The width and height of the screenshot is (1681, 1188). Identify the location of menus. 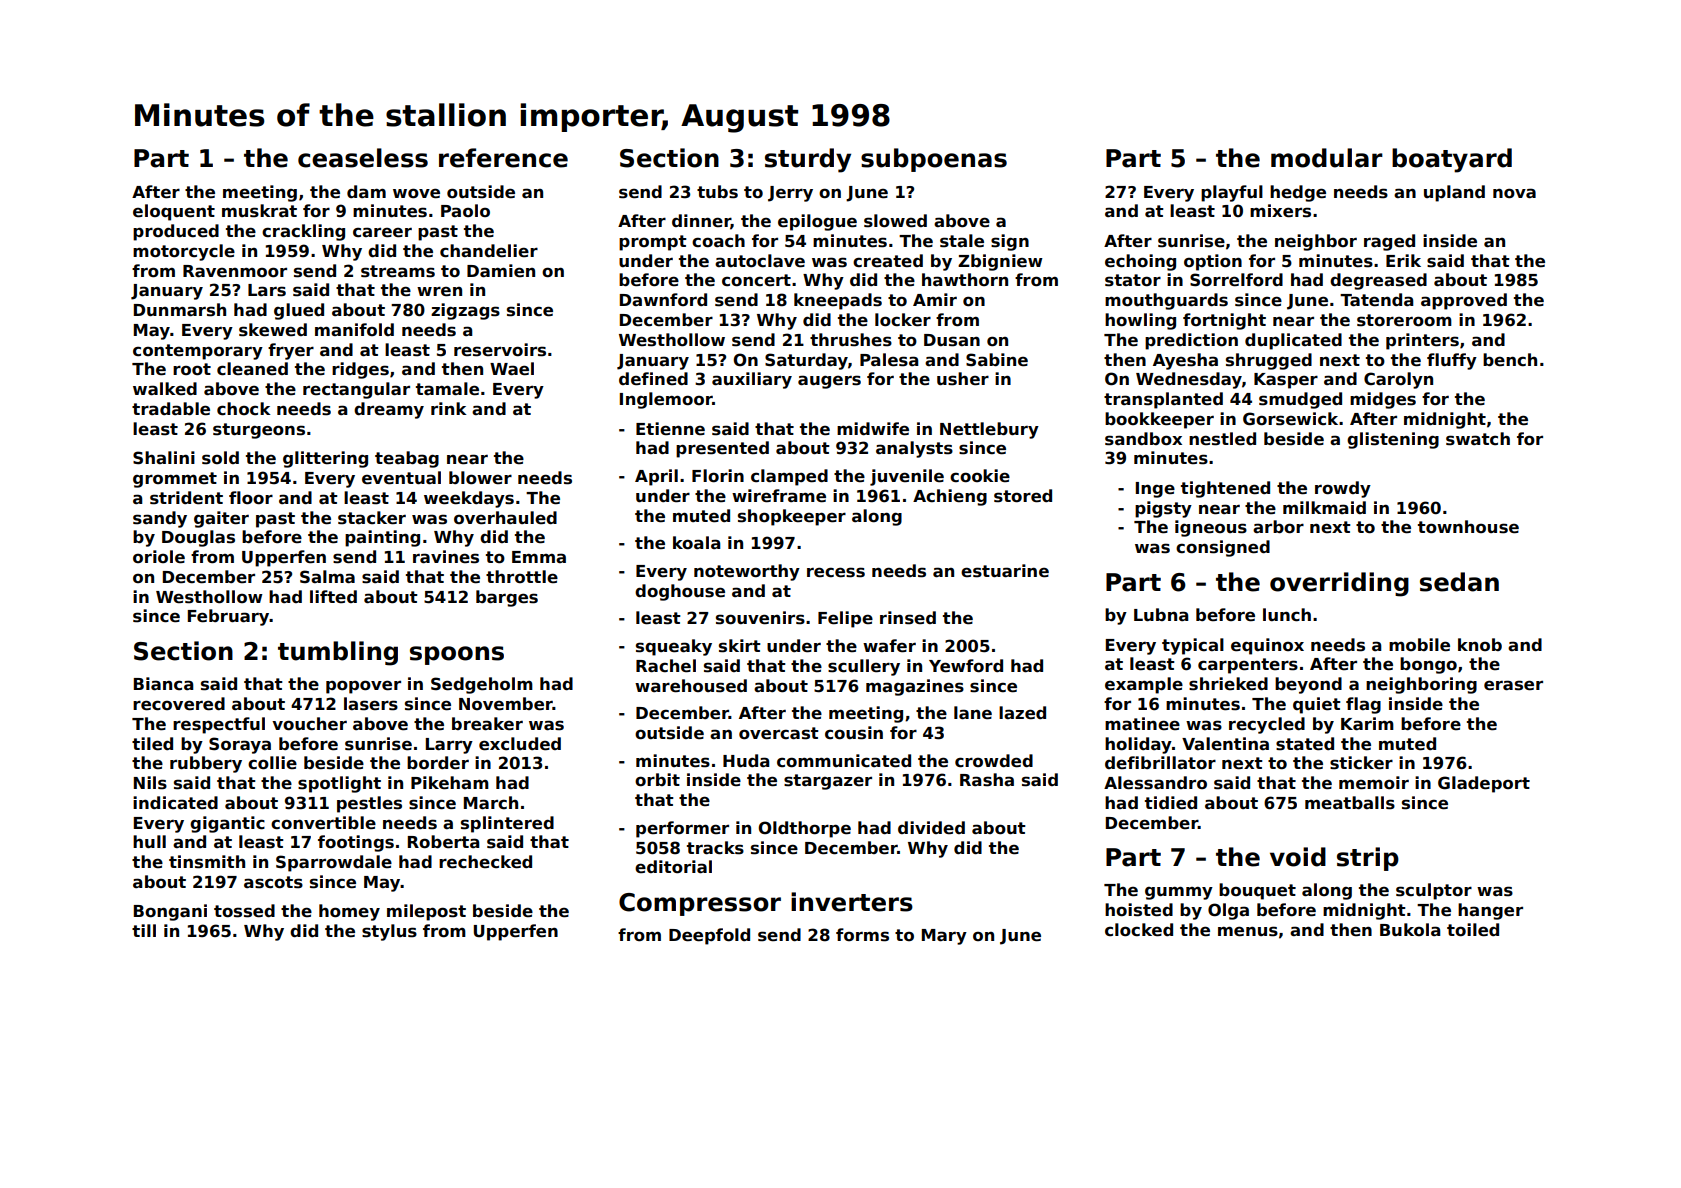
(1248, 931).
